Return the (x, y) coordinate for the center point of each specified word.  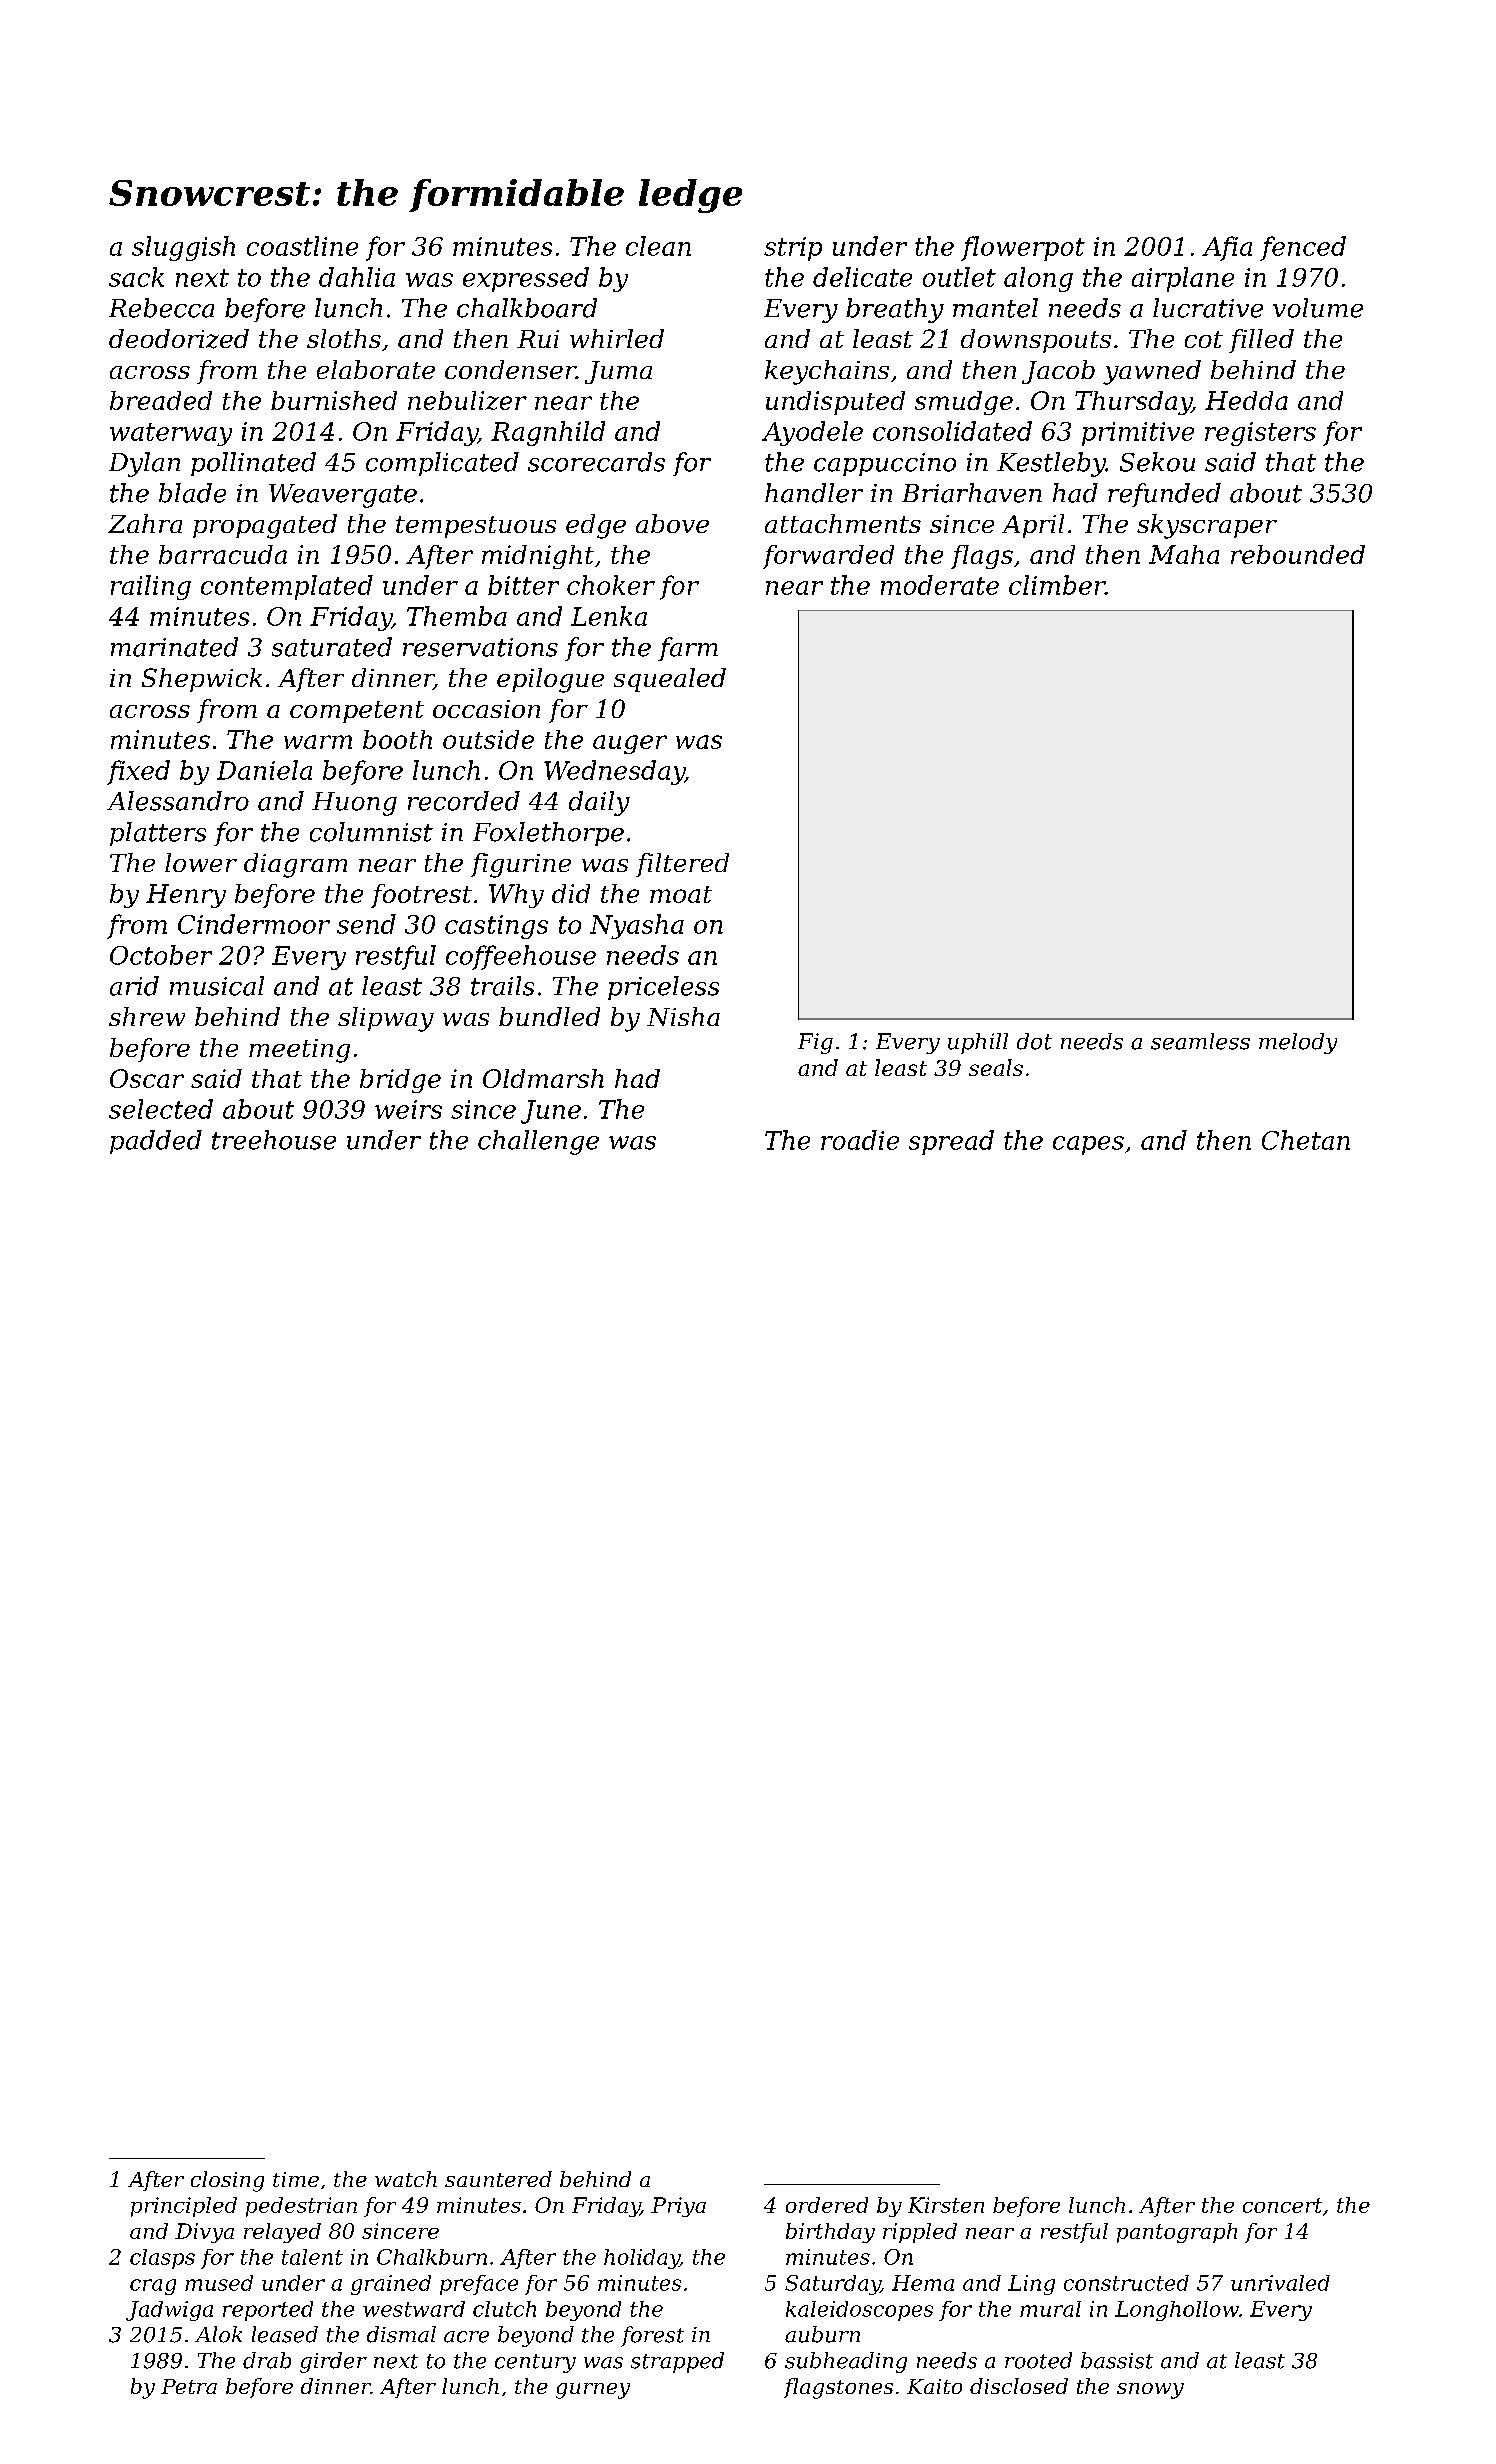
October (161, 955)
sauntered (498, 2179)
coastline (302, 246)
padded (156, 1142)
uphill (978, 1043)
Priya (678, 2207)
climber (1057, 585)
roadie (860, 1140)
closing (227, 2181)
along (1038, 279)
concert (1282, 2205)
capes (1088, 1145)
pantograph (1177, 2233)
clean (658, 246)
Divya (204, 2233)
